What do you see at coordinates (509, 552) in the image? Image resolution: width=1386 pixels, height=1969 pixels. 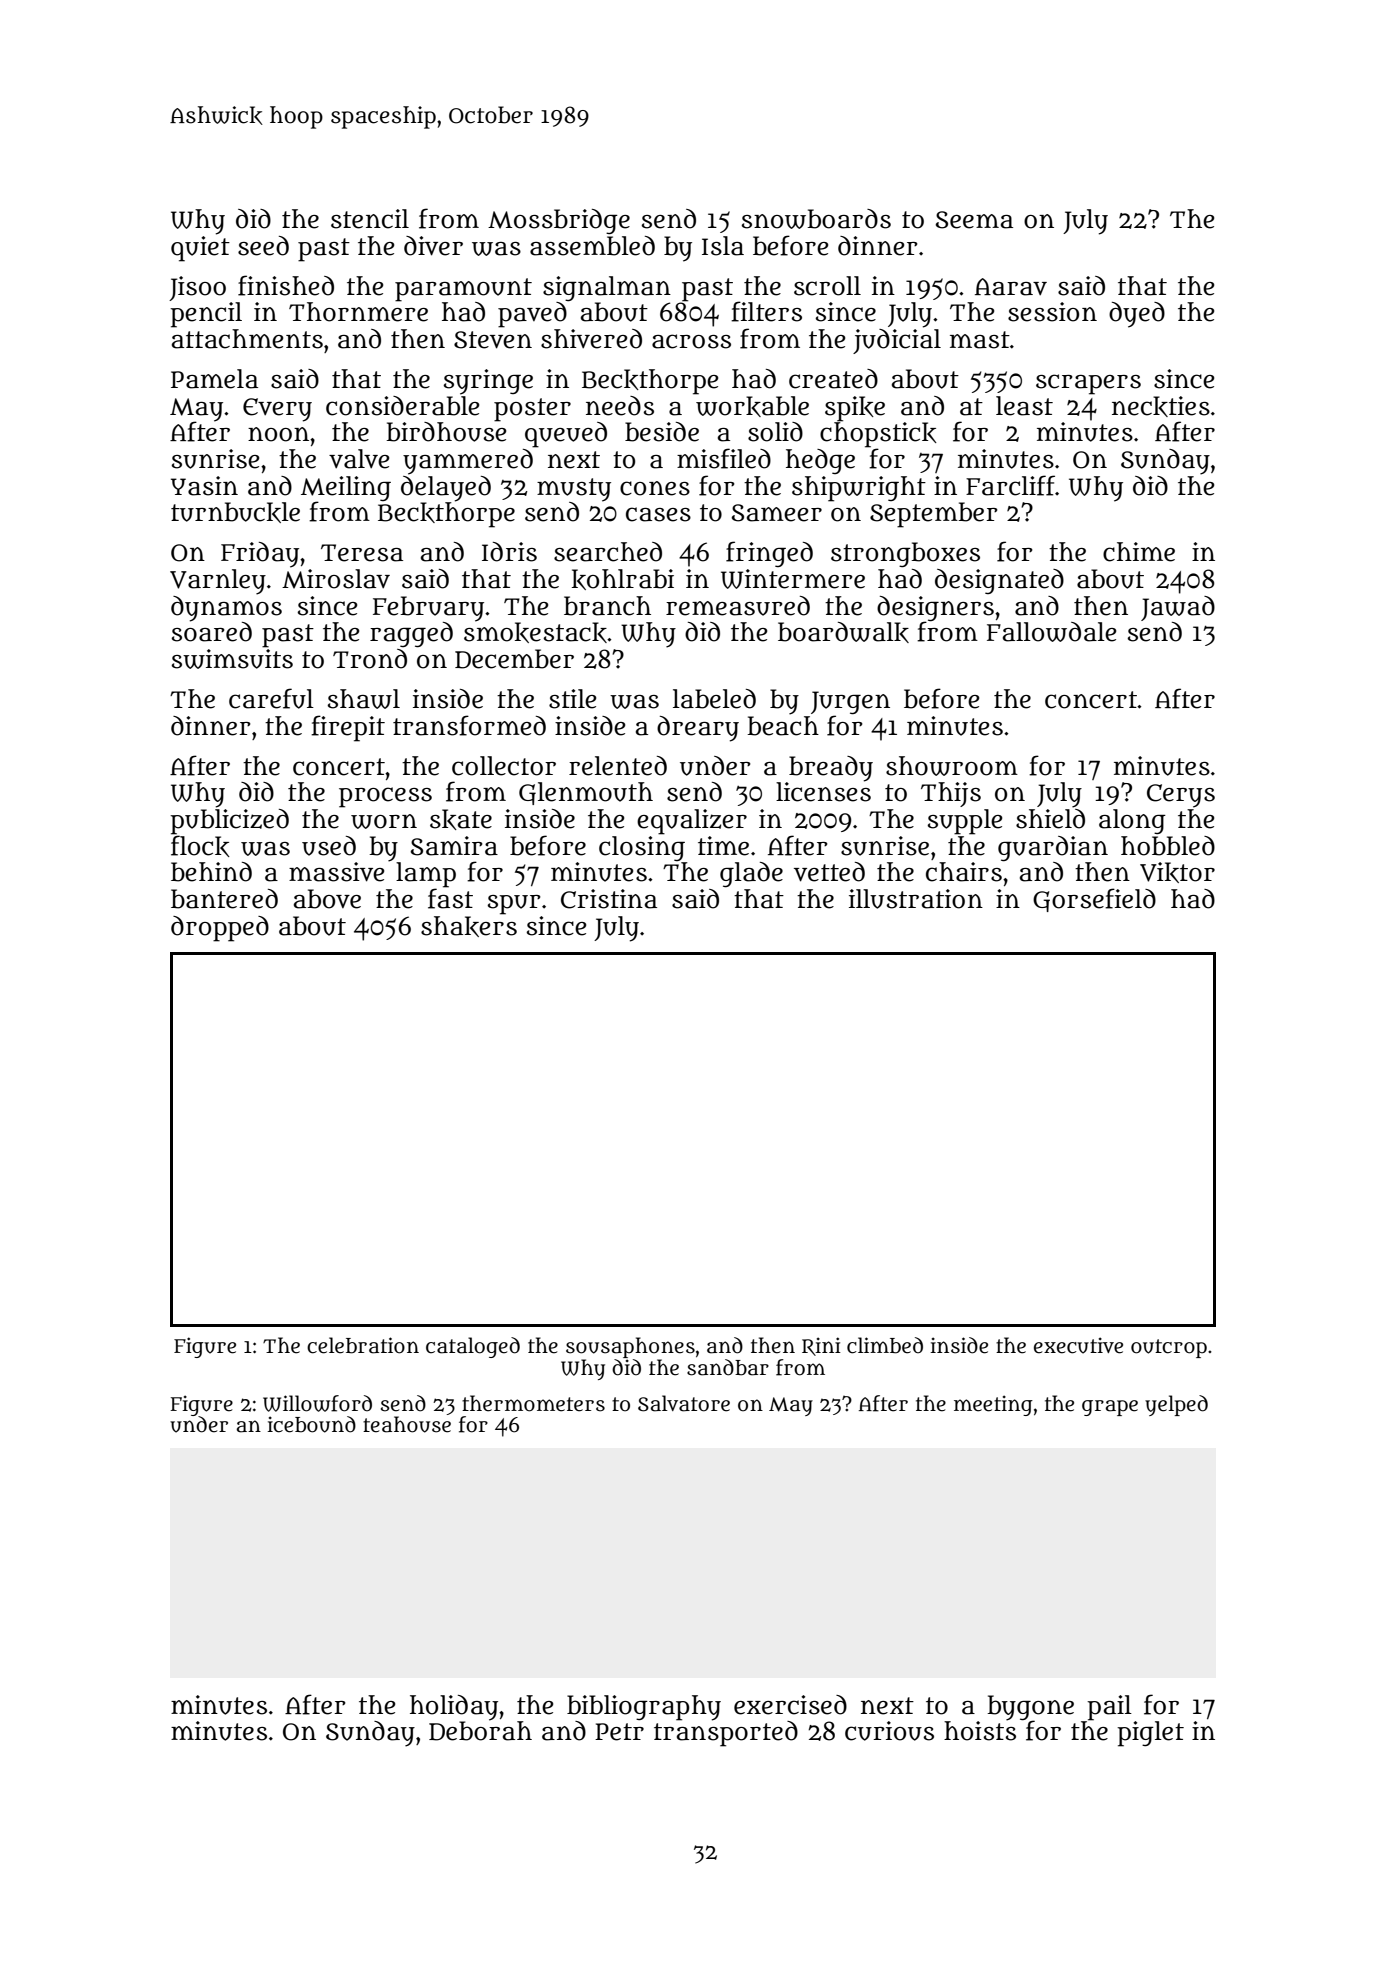 I see `Idris` at bounding box center [509, 552].
